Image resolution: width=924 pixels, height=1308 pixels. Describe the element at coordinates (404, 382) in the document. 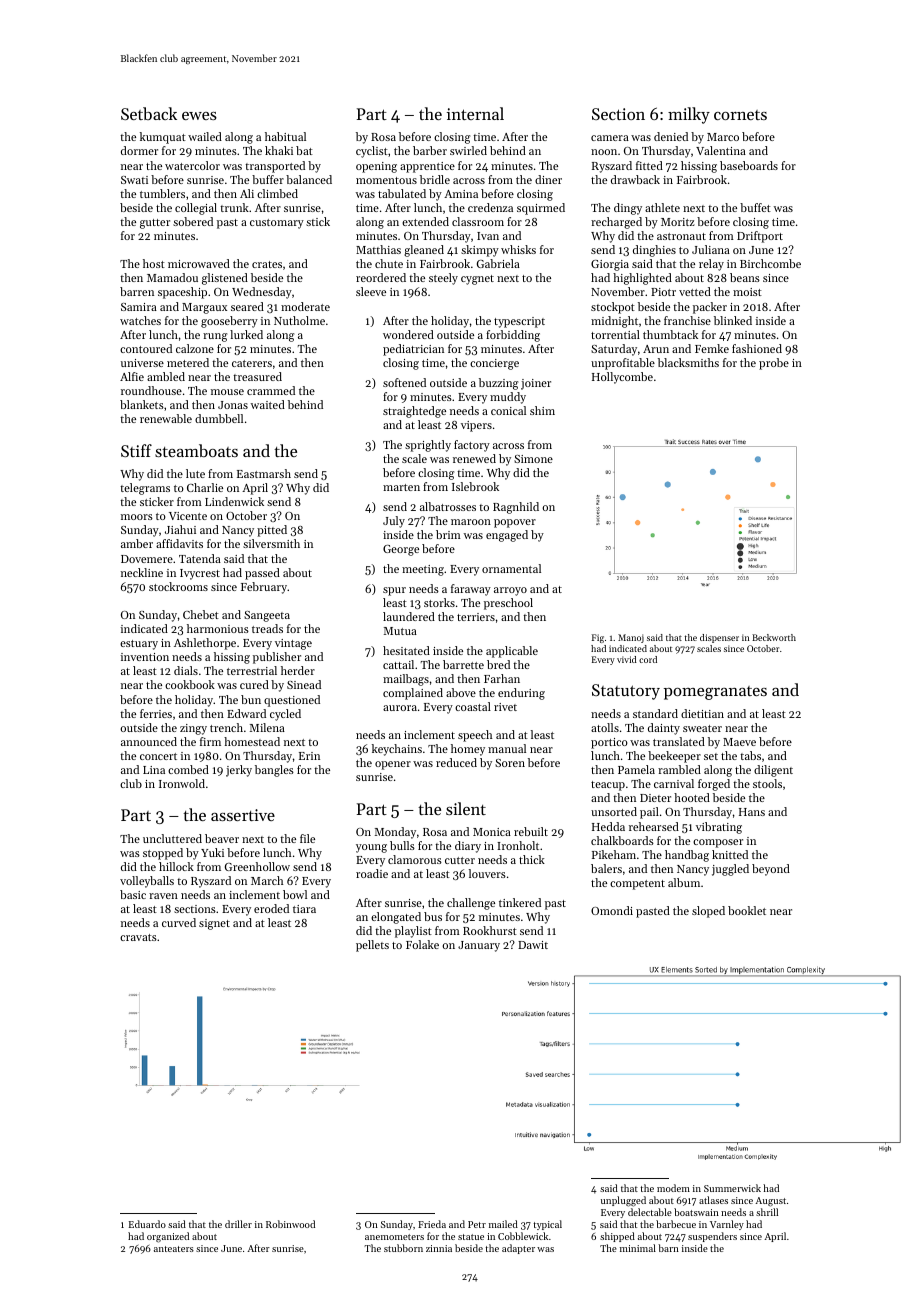

I see `softened` at that location.
